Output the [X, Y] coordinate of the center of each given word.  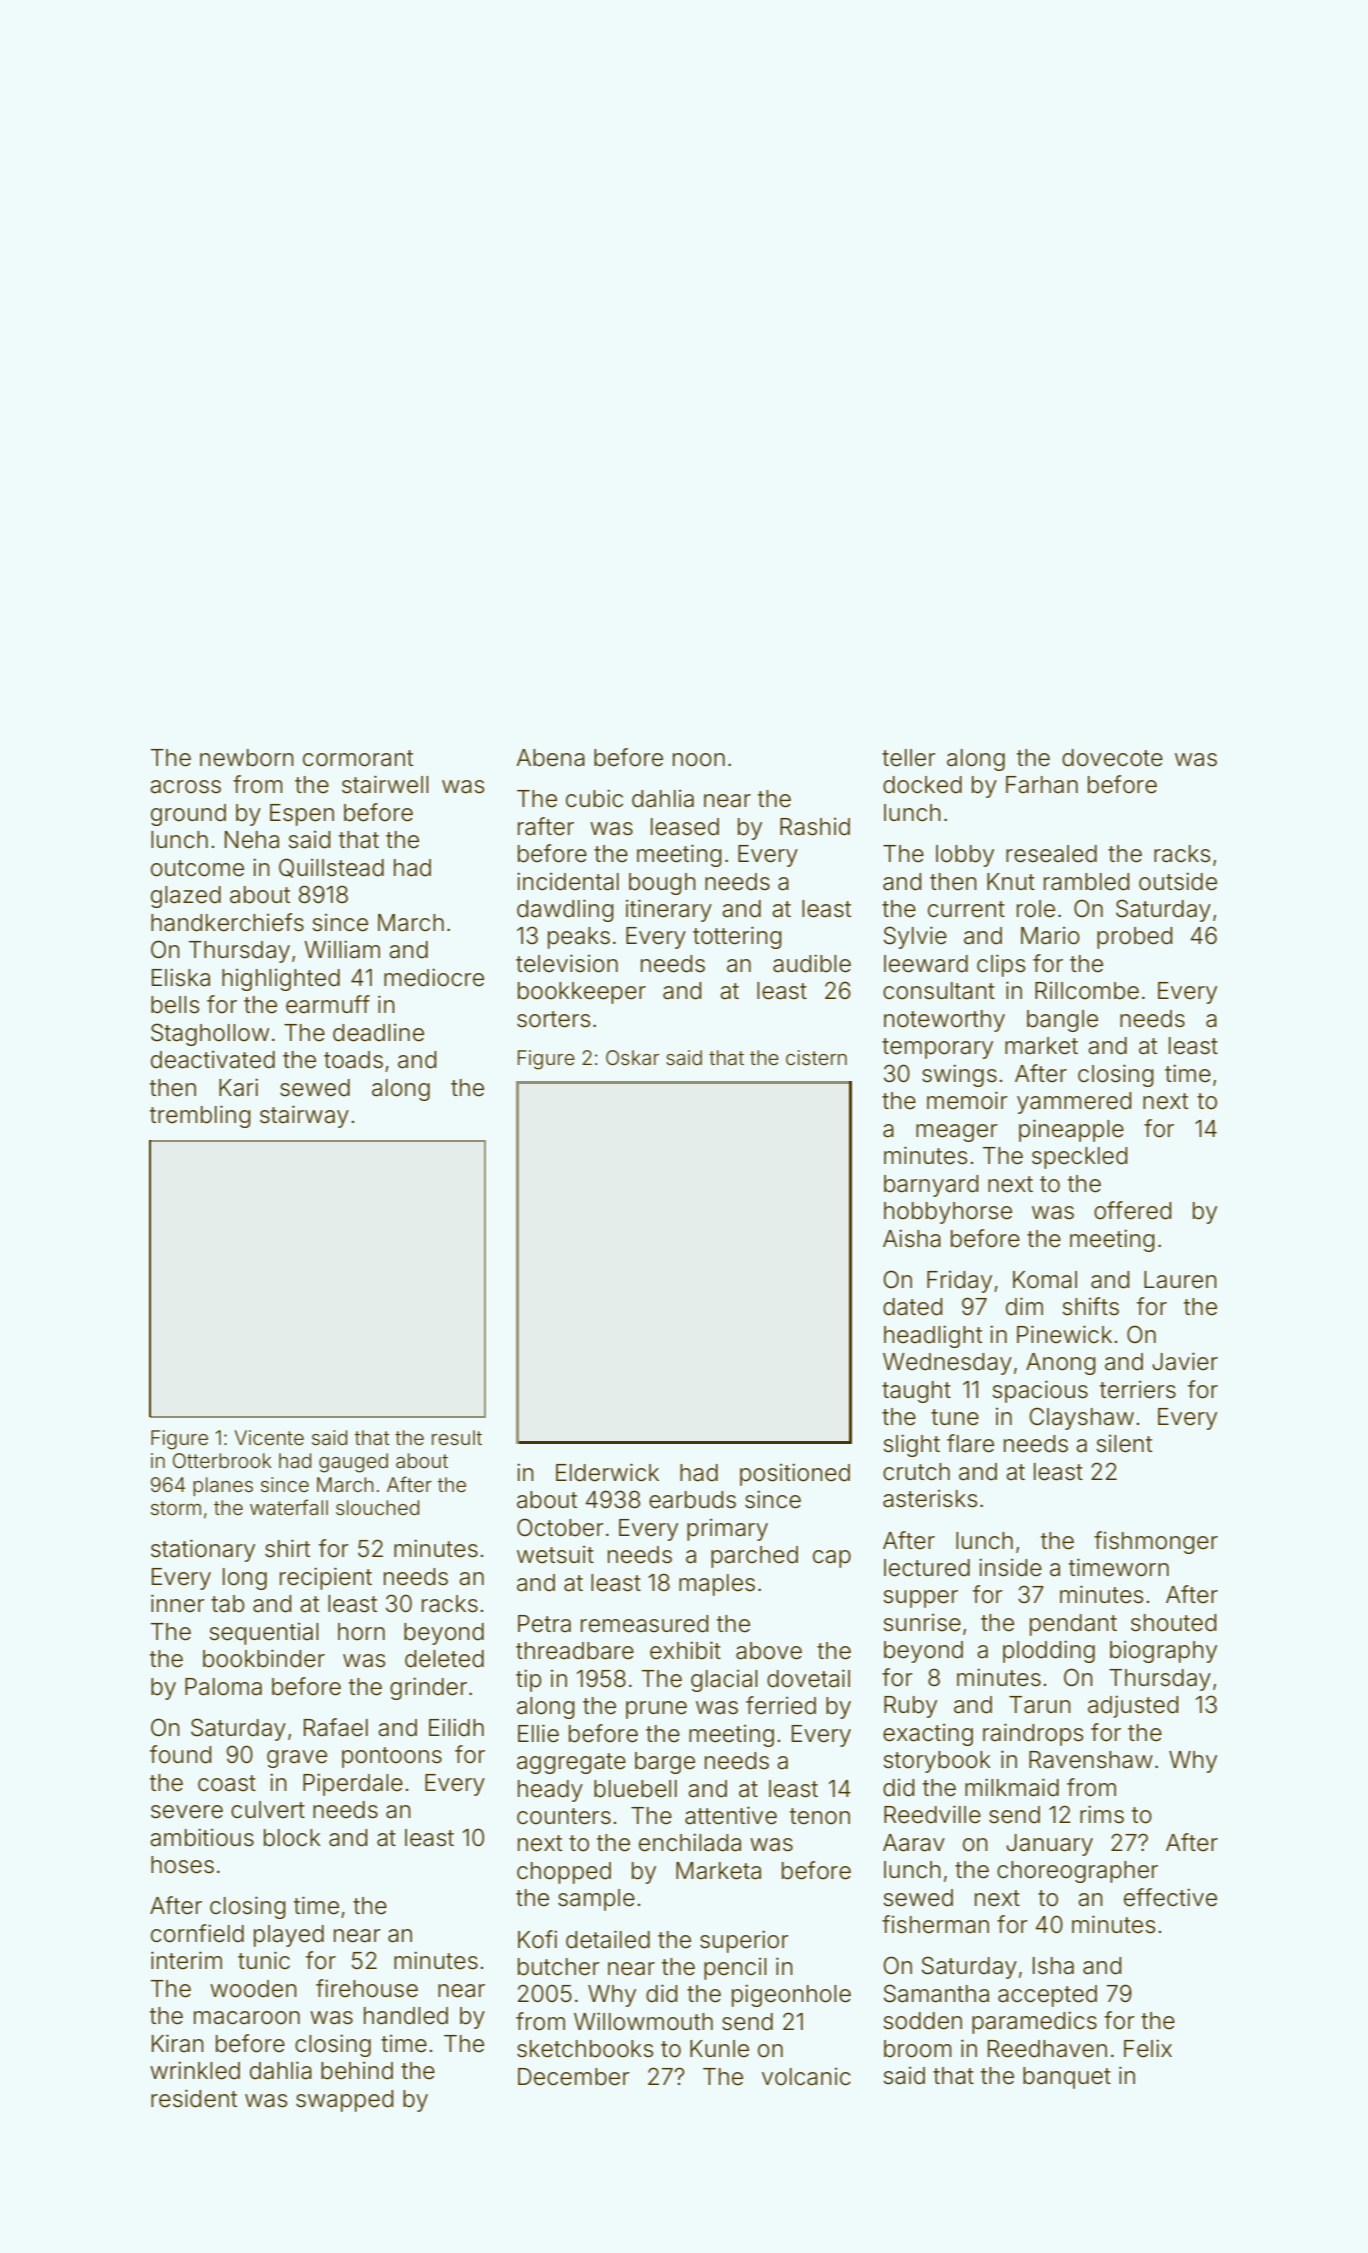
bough [662, 884]
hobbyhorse [948, 1213]
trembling [200, 1116]
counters [564, 1816]
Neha [252, 840]
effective [1170, 1897]
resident [194, 2098]
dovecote [1112, 758]
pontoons [392, 1757]
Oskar [632, 1057]
